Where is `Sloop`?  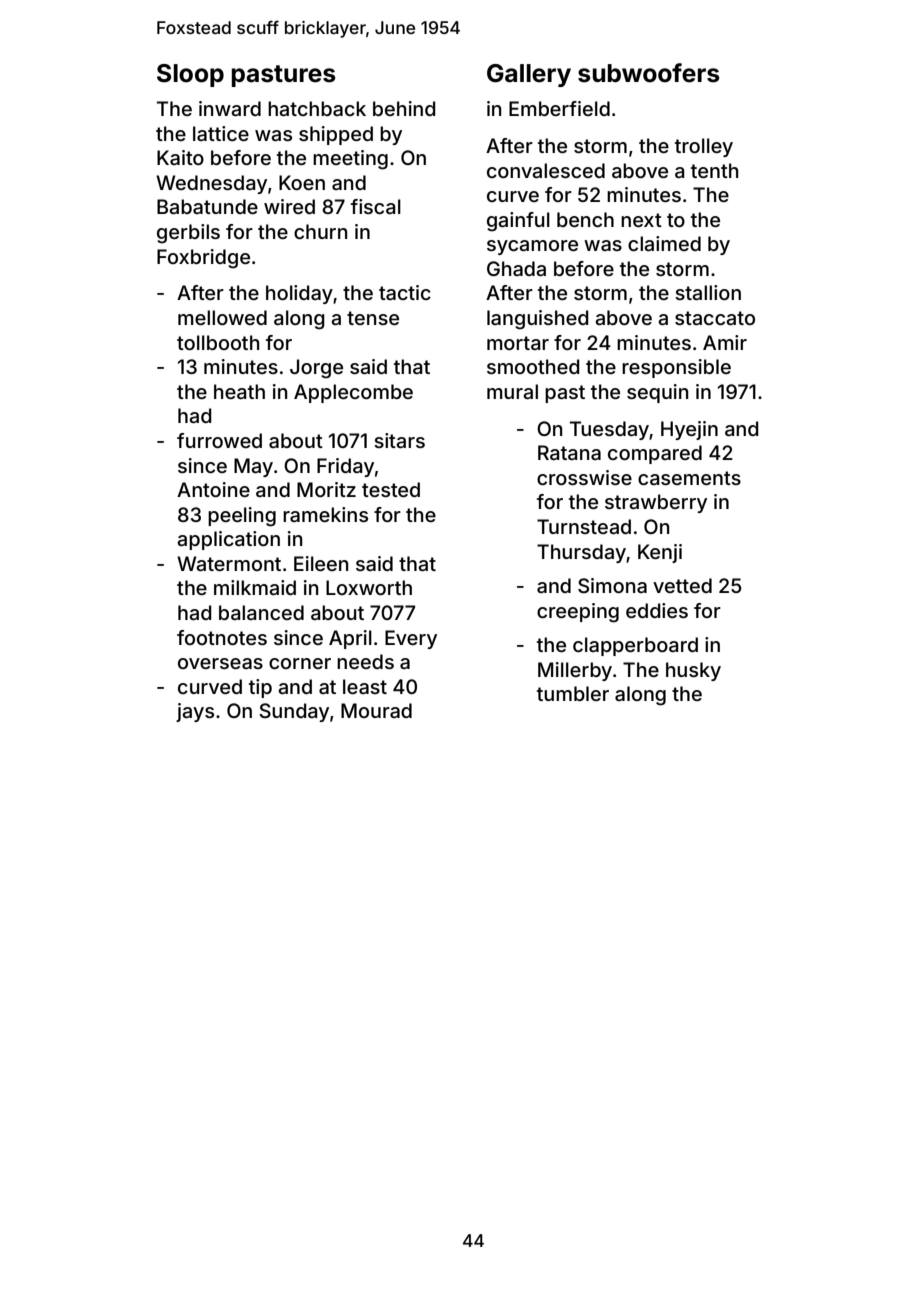
Sloop is located at coordinates (190, 75).
